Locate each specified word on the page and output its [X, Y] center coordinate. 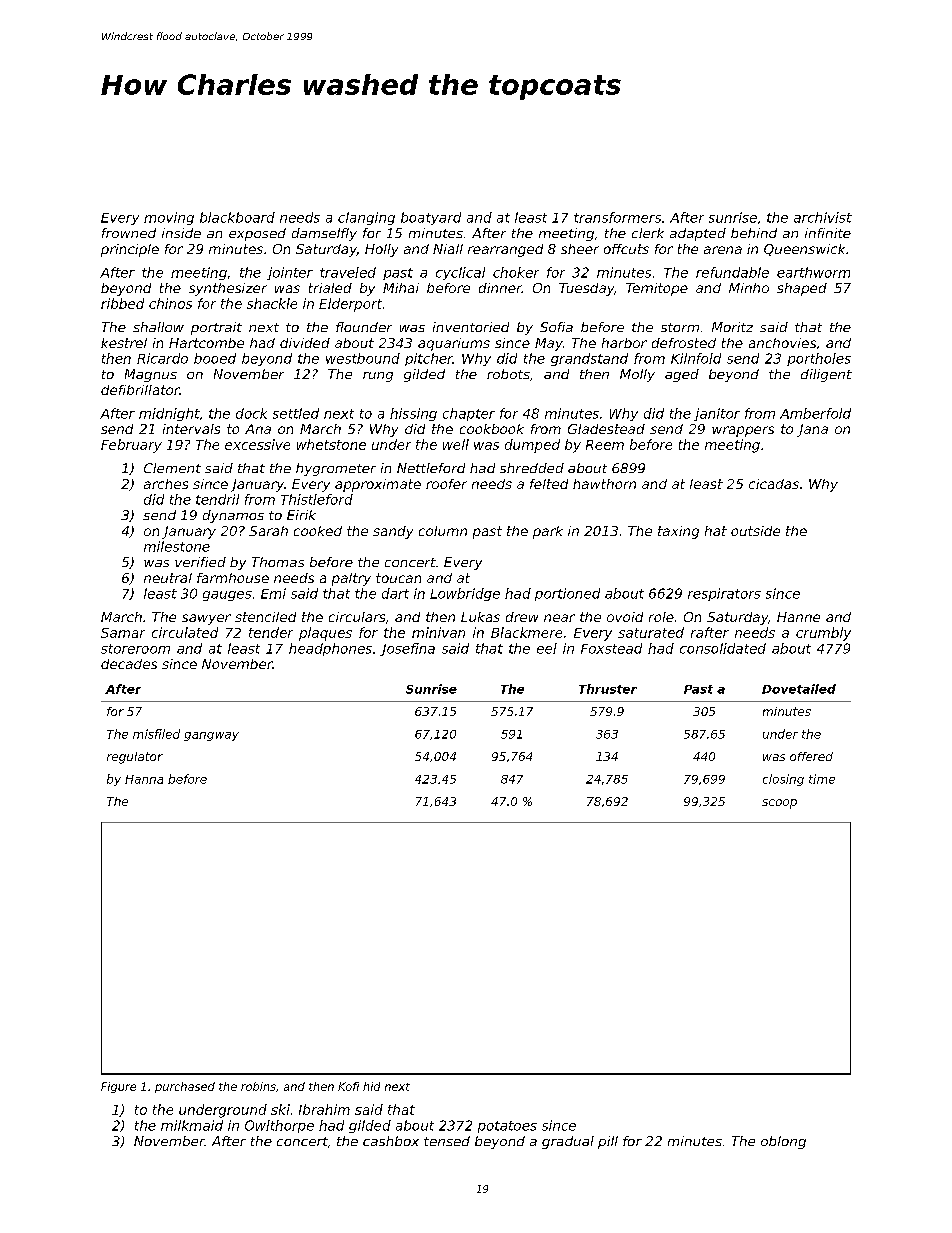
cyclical [460, 273]
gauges [227, 596]
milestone [177, 546]
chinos [170, 303]
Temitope [657, 289]
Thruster [608, 689]
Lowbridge [465, 594]
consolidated [723, 648]
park [548, 532]
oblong [783, 1142]
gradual [568, 1142]
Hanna [144, 779]
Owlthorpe [279, 1126]
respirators [724, 594]
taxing [678, 532]
